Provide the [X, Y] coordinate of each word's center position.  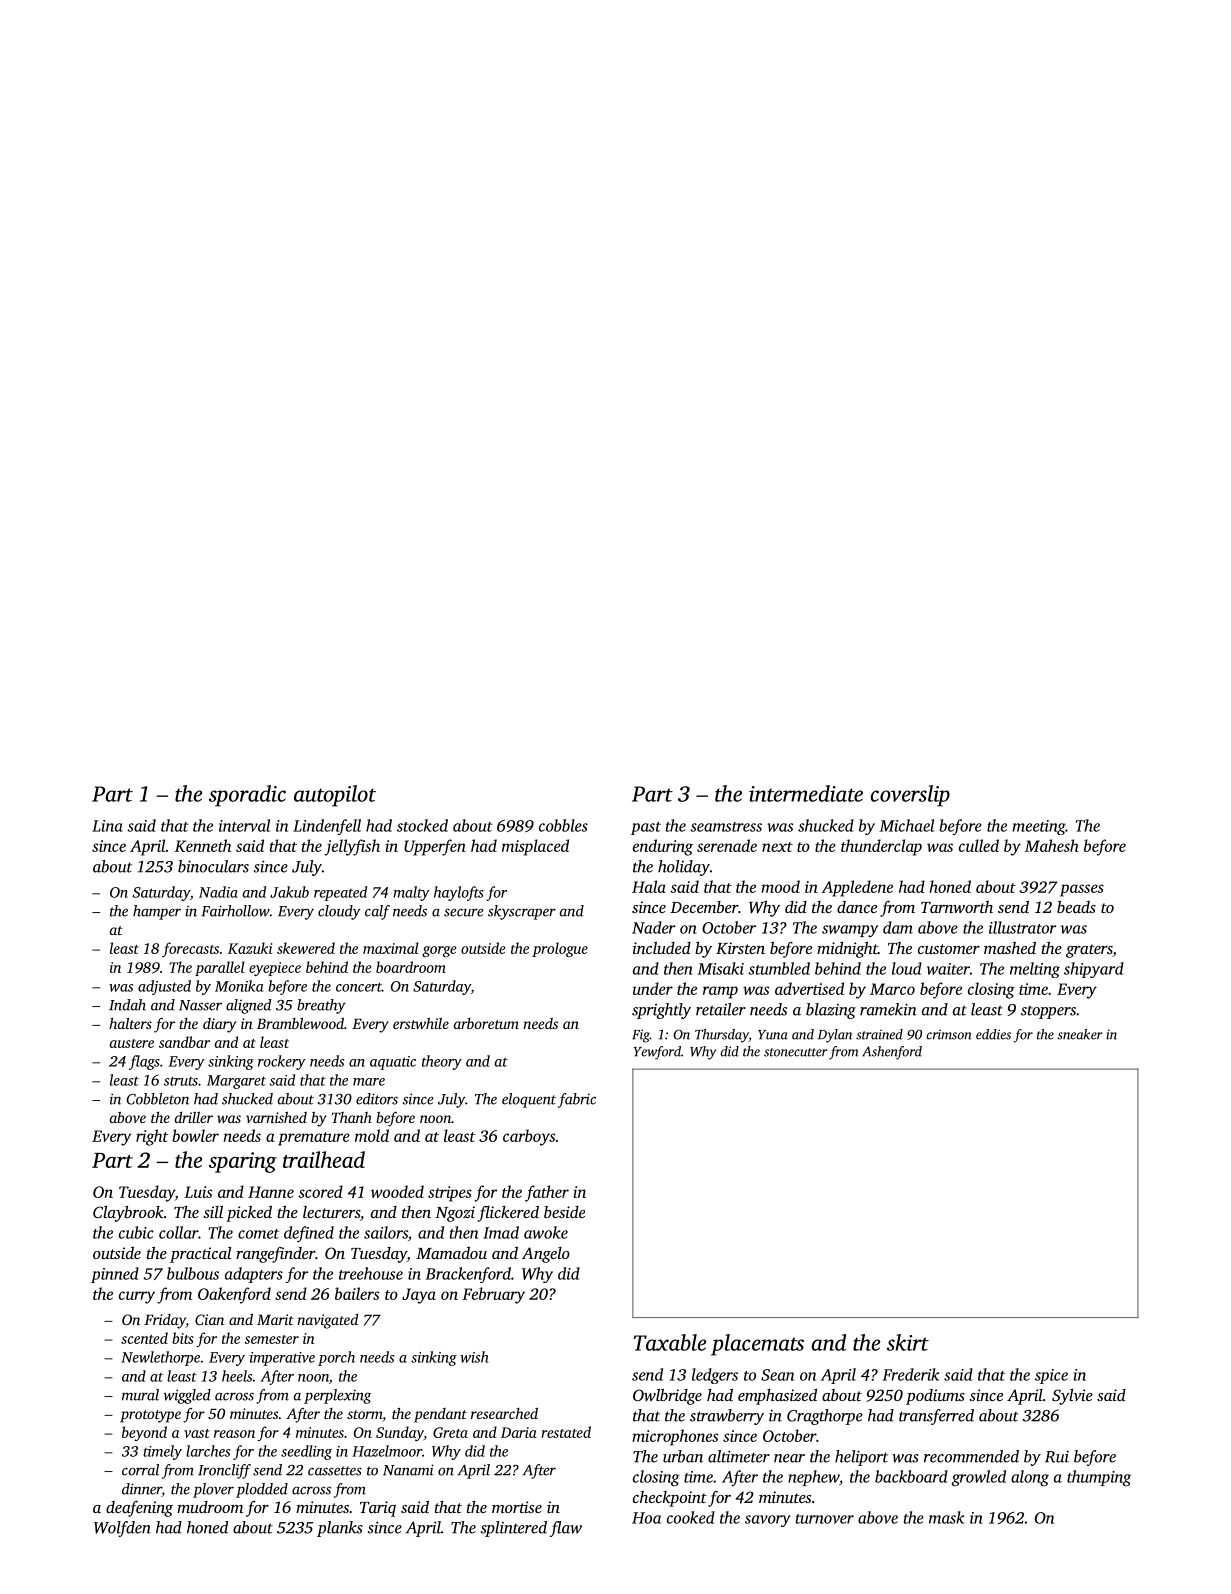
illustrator [1022, 927]
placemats [757, 1345]
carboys [529, 1137]
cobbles [563, 825]
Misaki [721, 968]
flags [144, 1062]
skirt [908, 1342]
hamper [157, 912]
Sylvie [1072, 1397]
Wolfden [122, 1529]
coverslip [910, 796]
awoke [546, 1232]
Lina [107, 826]
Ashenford [892, 1053]
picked [249, 1214]
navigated [327, 1321]
